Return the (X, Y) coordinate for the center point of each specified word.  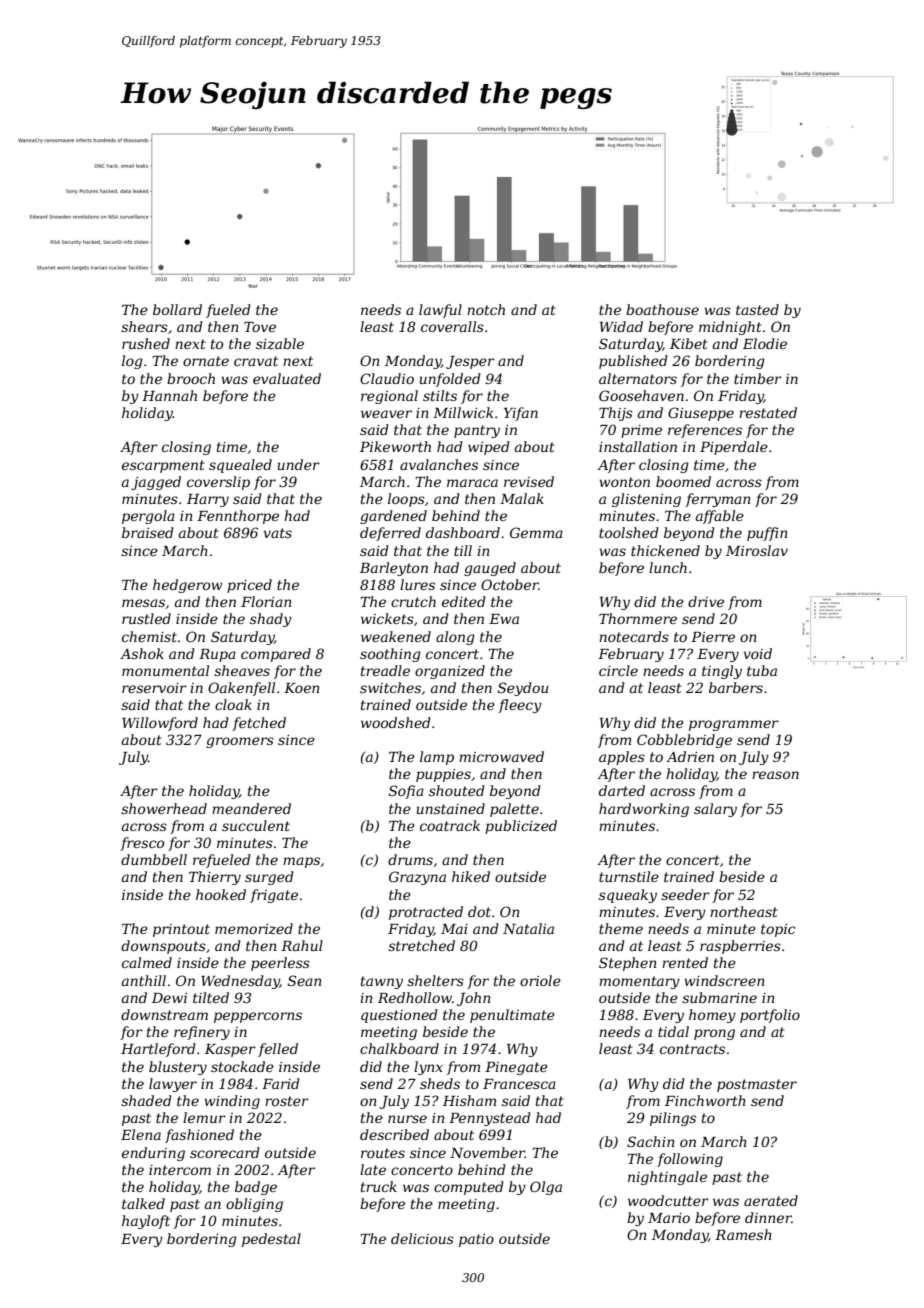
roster (287, 1101)
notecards (634, 636)
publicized (521, 827)
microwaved (501, 756)
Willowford (160, 724)
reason (775, 775)
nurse (407, 1119)
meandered (251, 808)
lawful (440, 311)
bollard (177, 309)
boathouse (662, 309)
